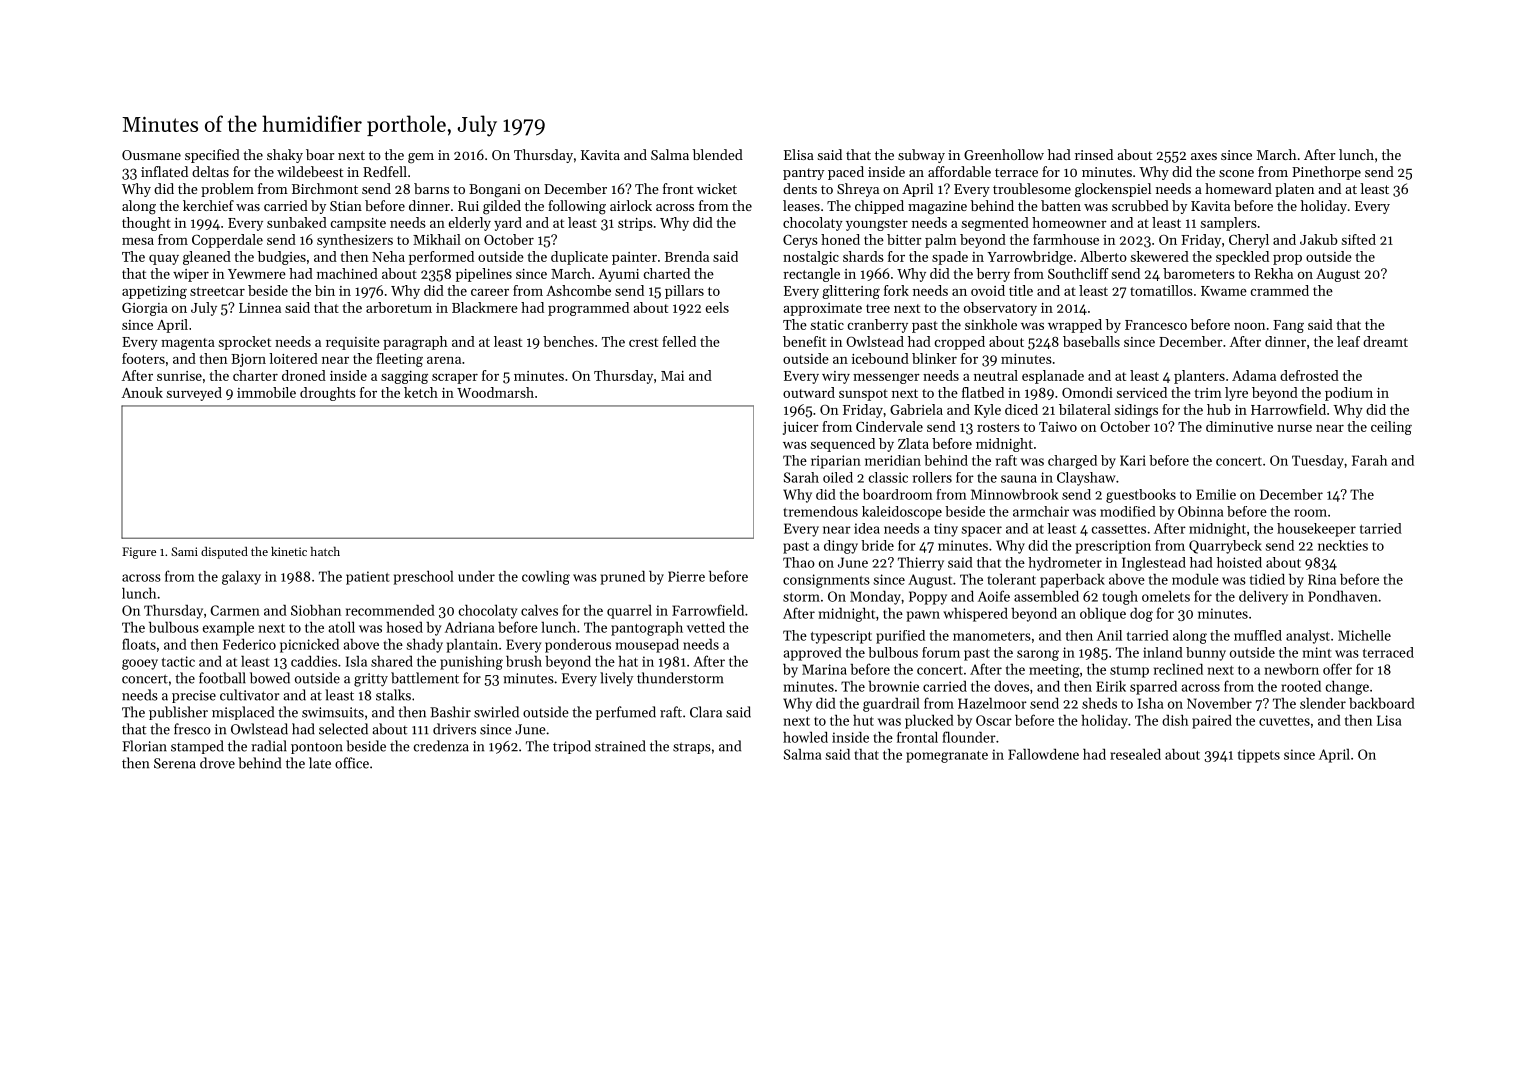  Describe the element at coordinates (1204, 156) in the screenshot. I see `axes` at that location.
